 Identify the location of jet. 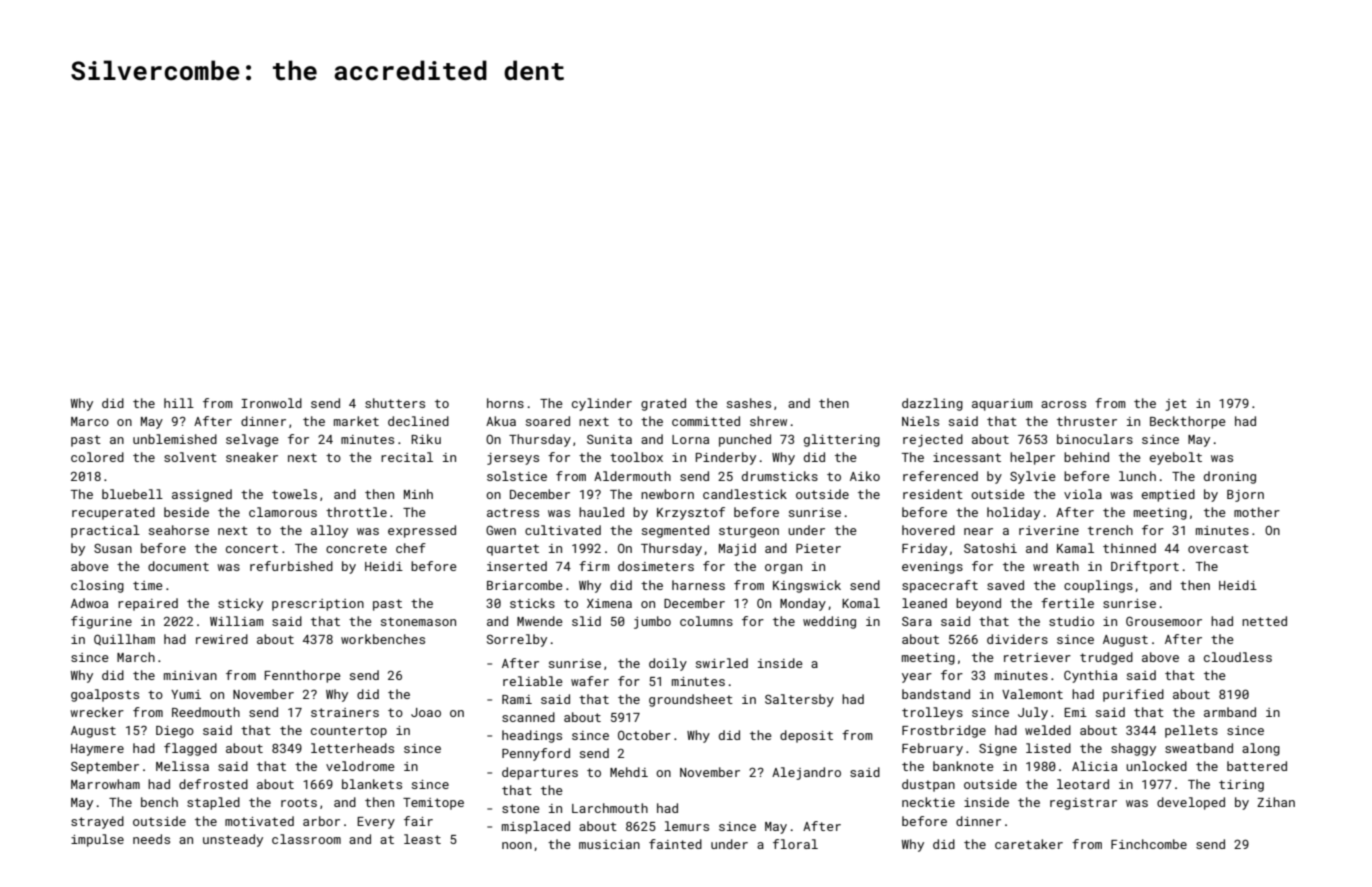
(1176, 405).
